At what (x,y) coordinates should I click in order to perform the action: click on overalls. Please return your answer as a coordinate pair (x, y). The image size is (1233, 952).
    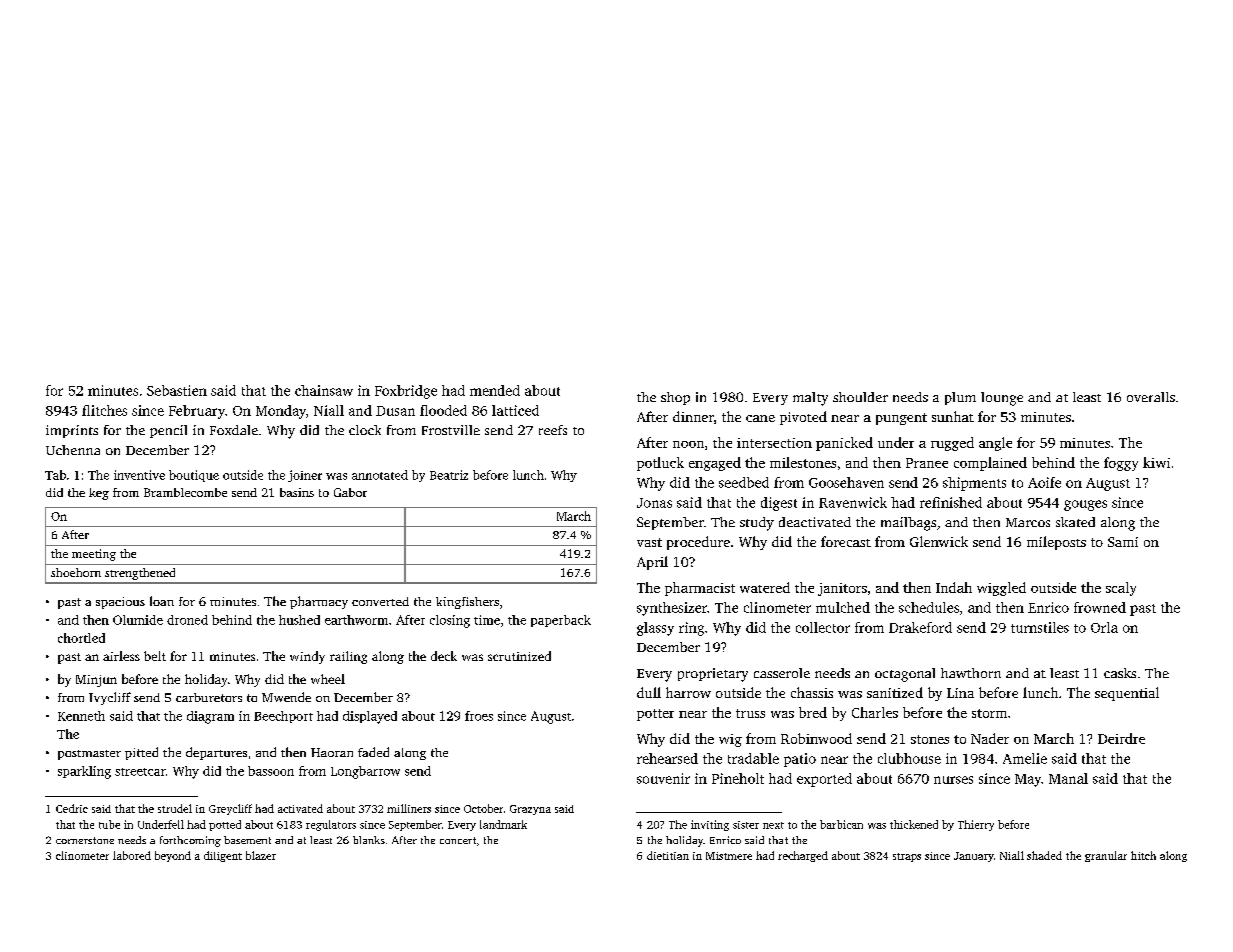
    Looking at the image, I should click on (1151, 397).
